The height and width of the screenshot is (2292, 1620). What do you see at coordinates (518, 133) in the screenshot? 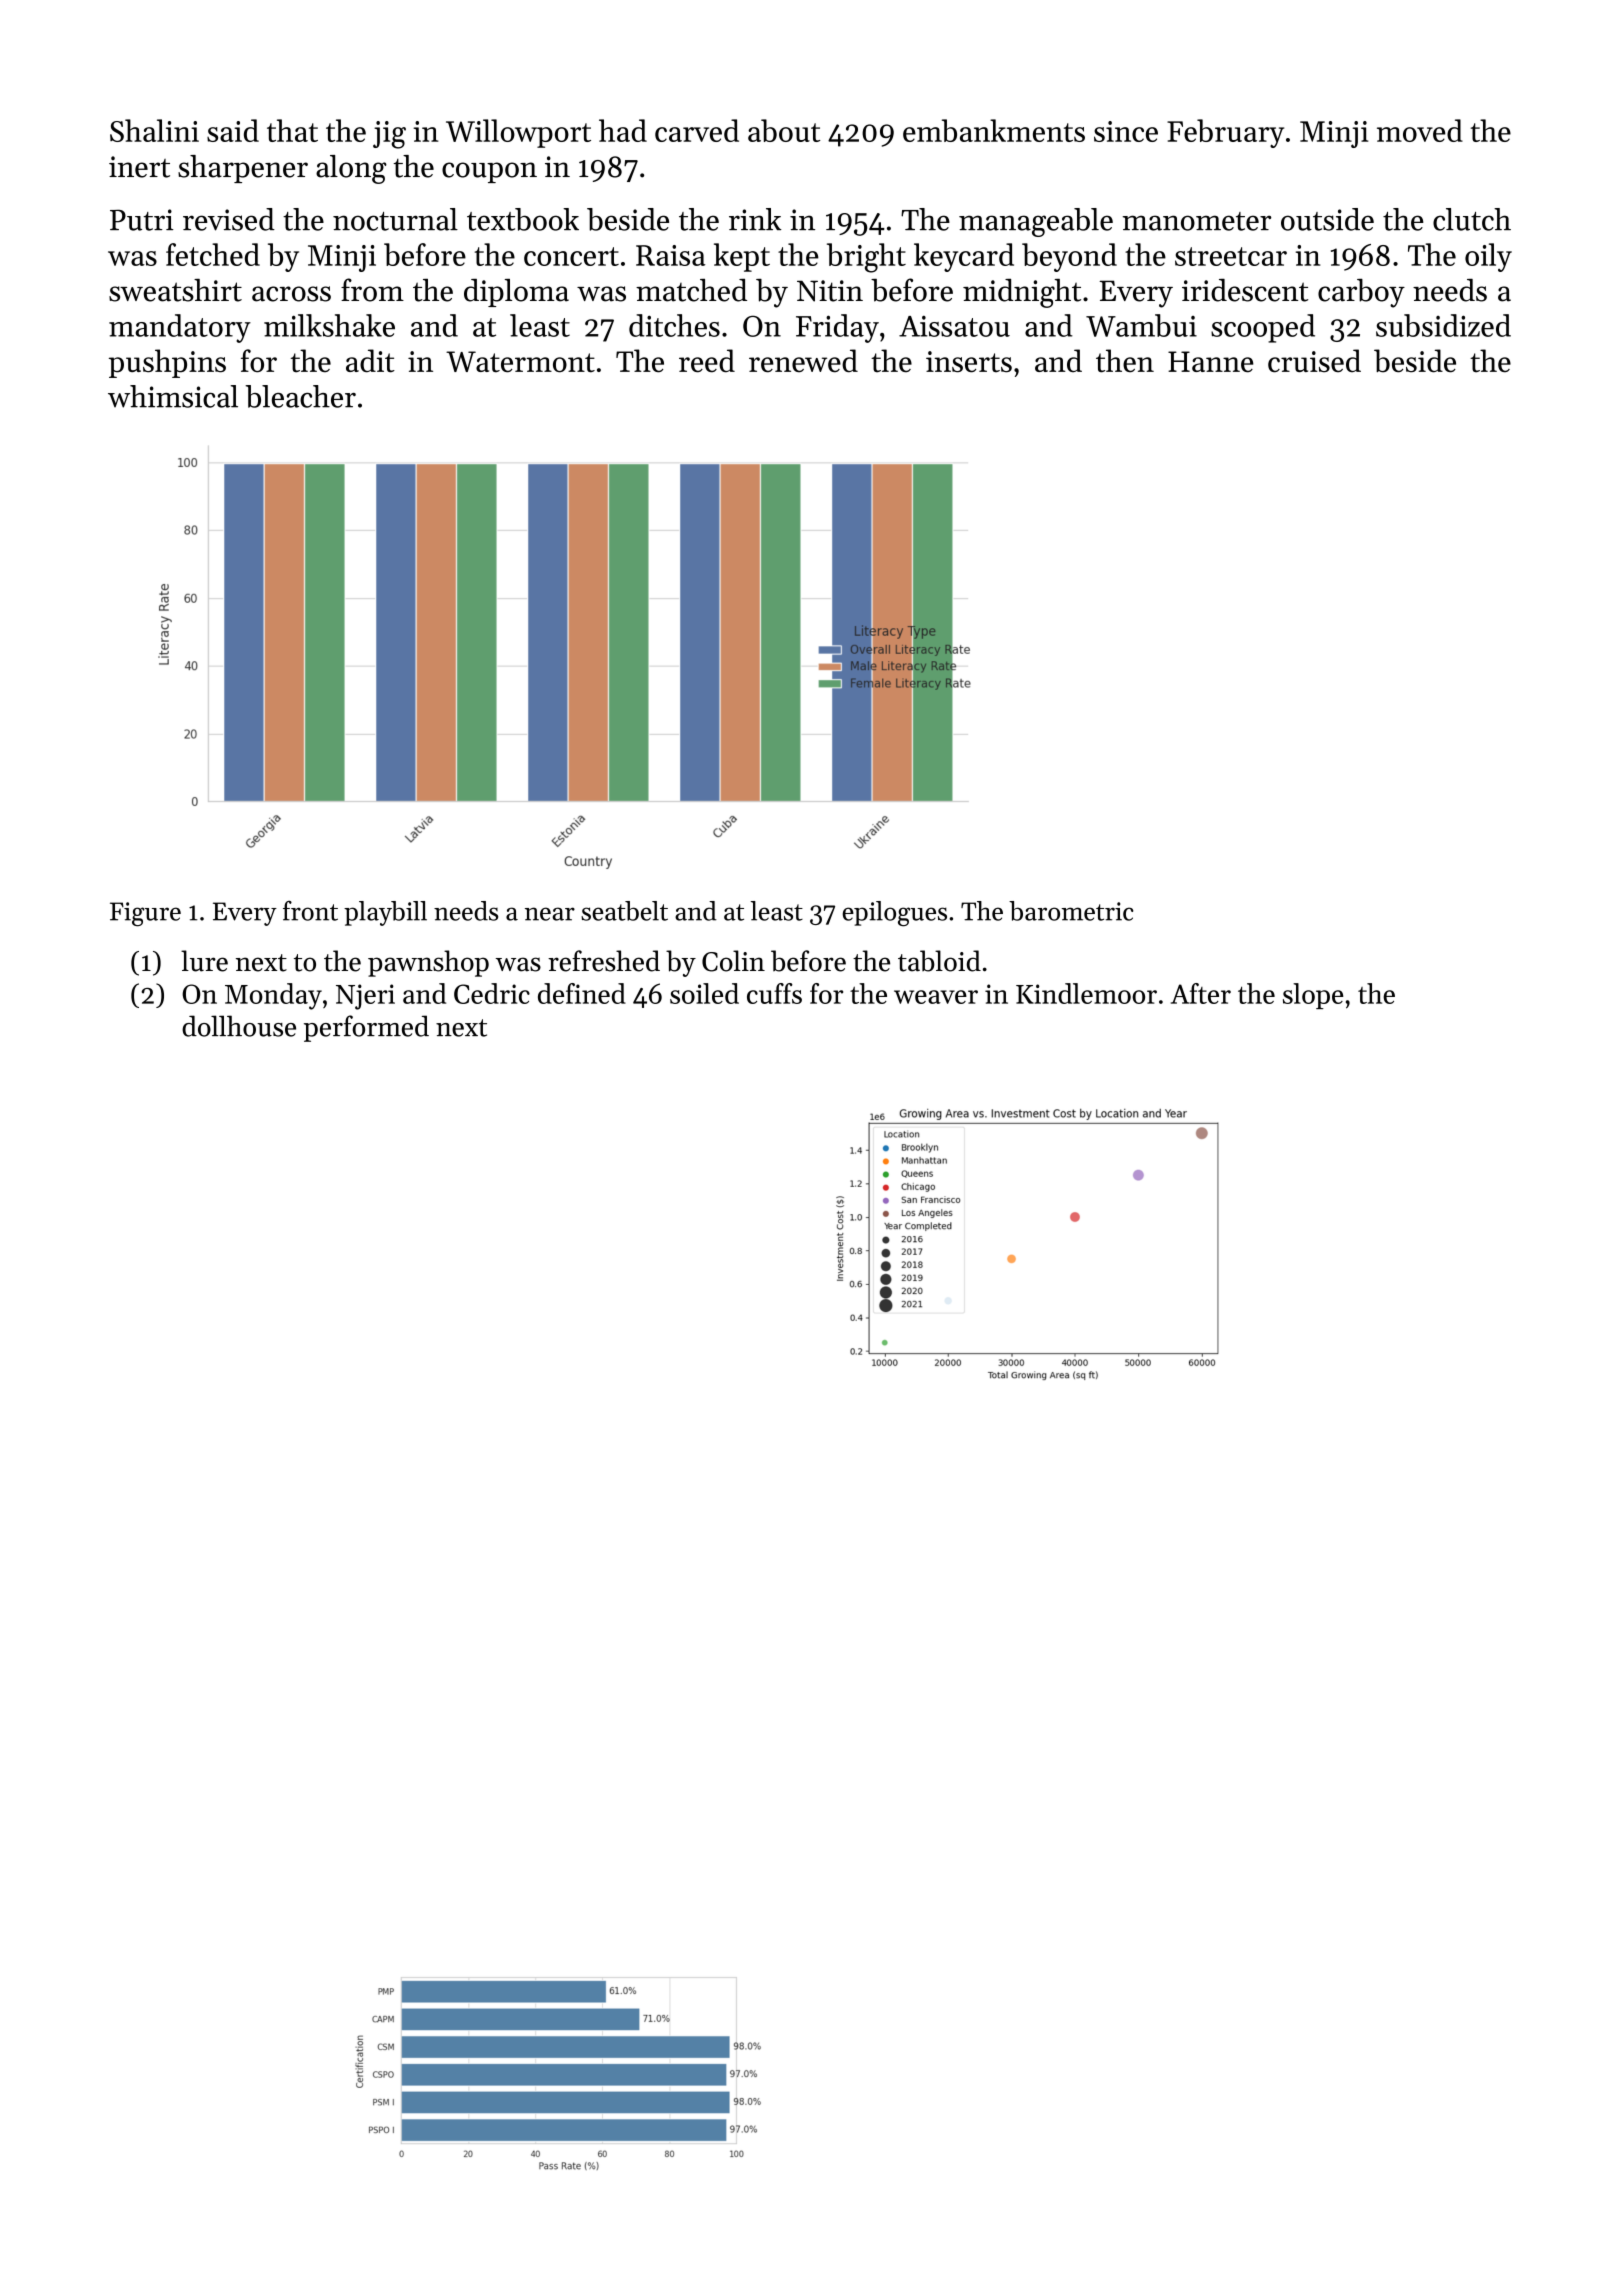
I see `Willowport` at bounding box center [518, 133].
